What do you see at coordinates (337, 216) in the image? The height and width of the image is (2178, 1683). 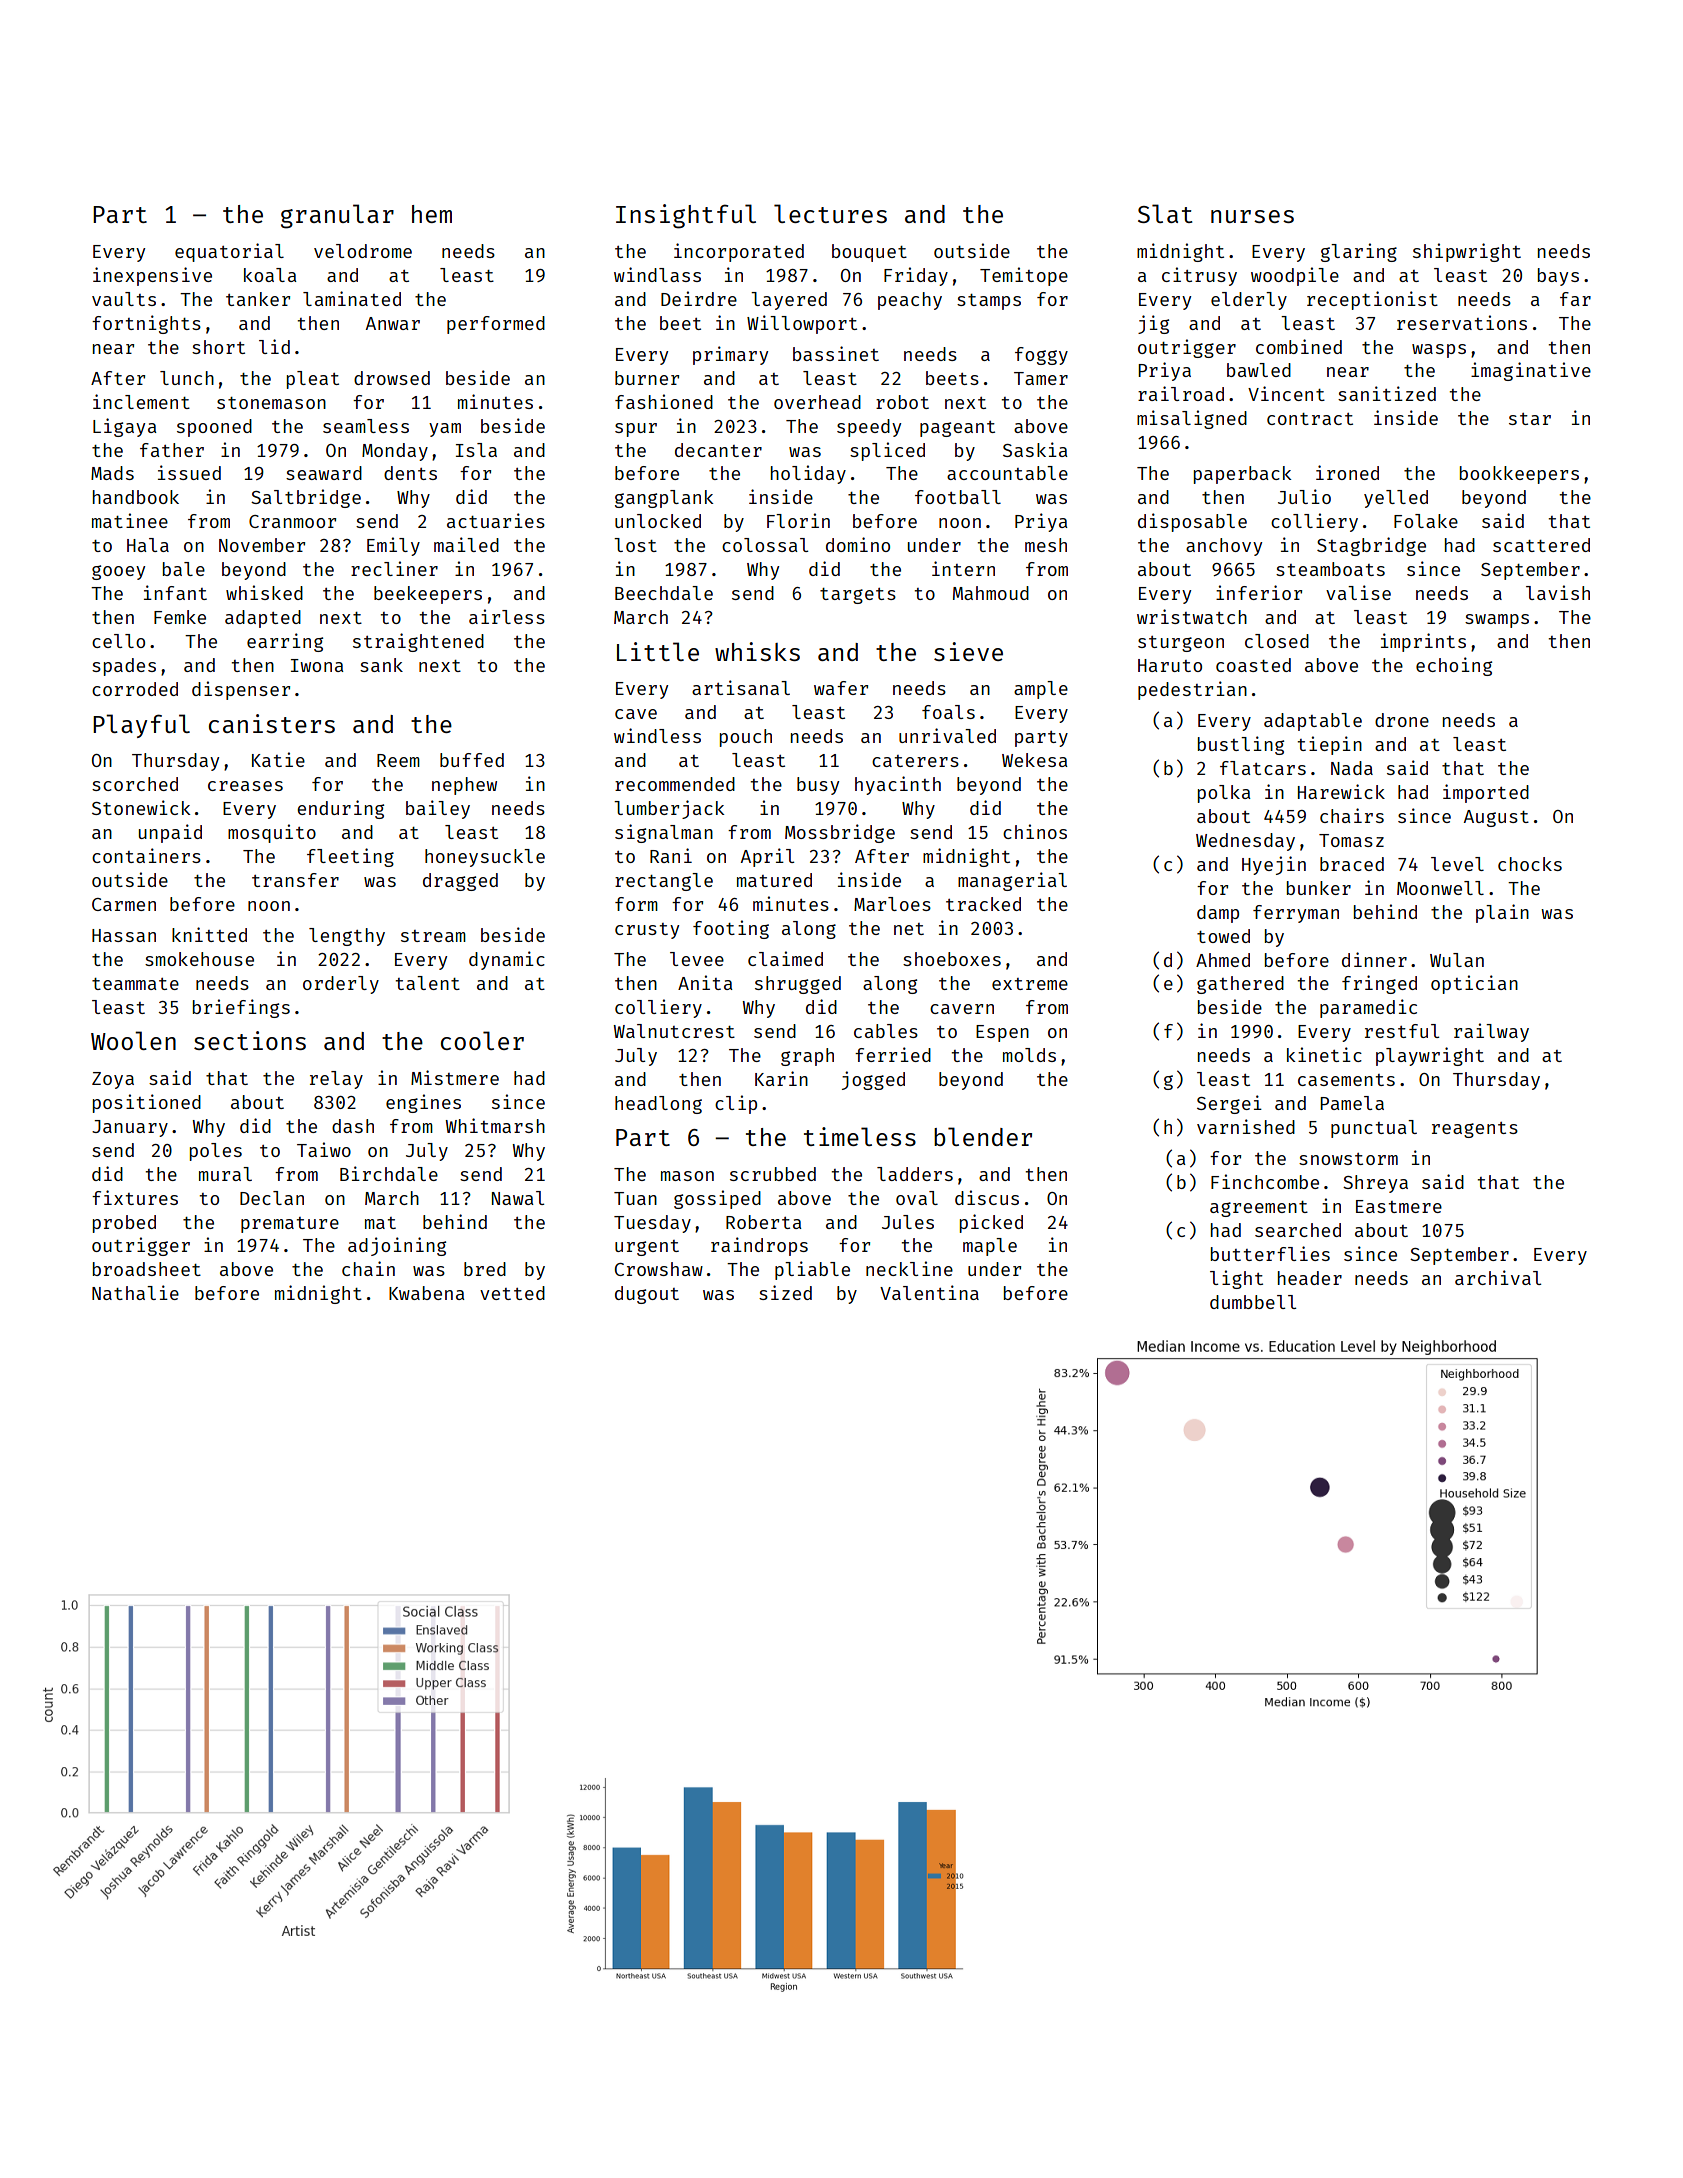 I see `granular` at bounding box center [337, 216].
